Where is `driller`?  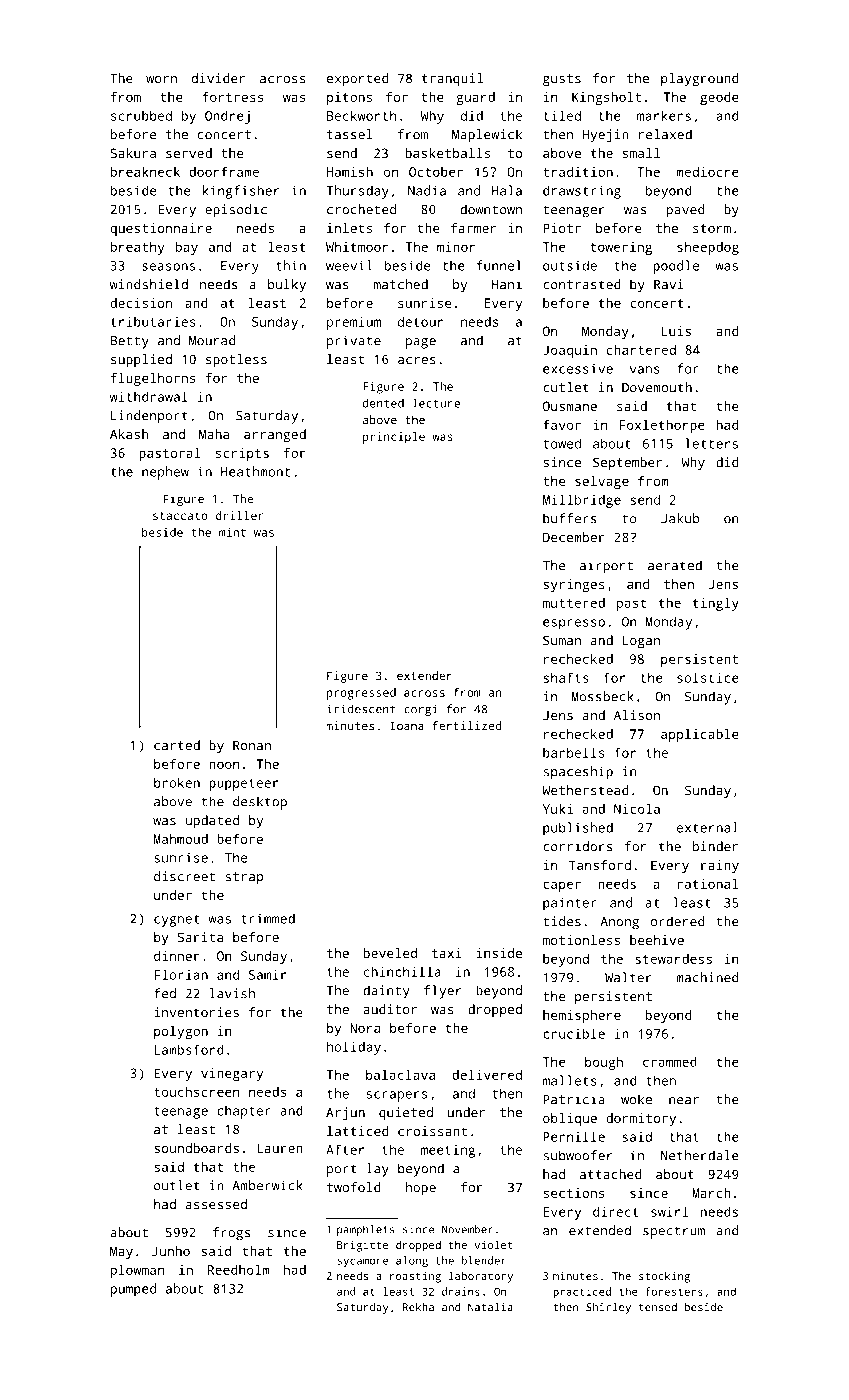
driller is located at coordinates (239, 515).
